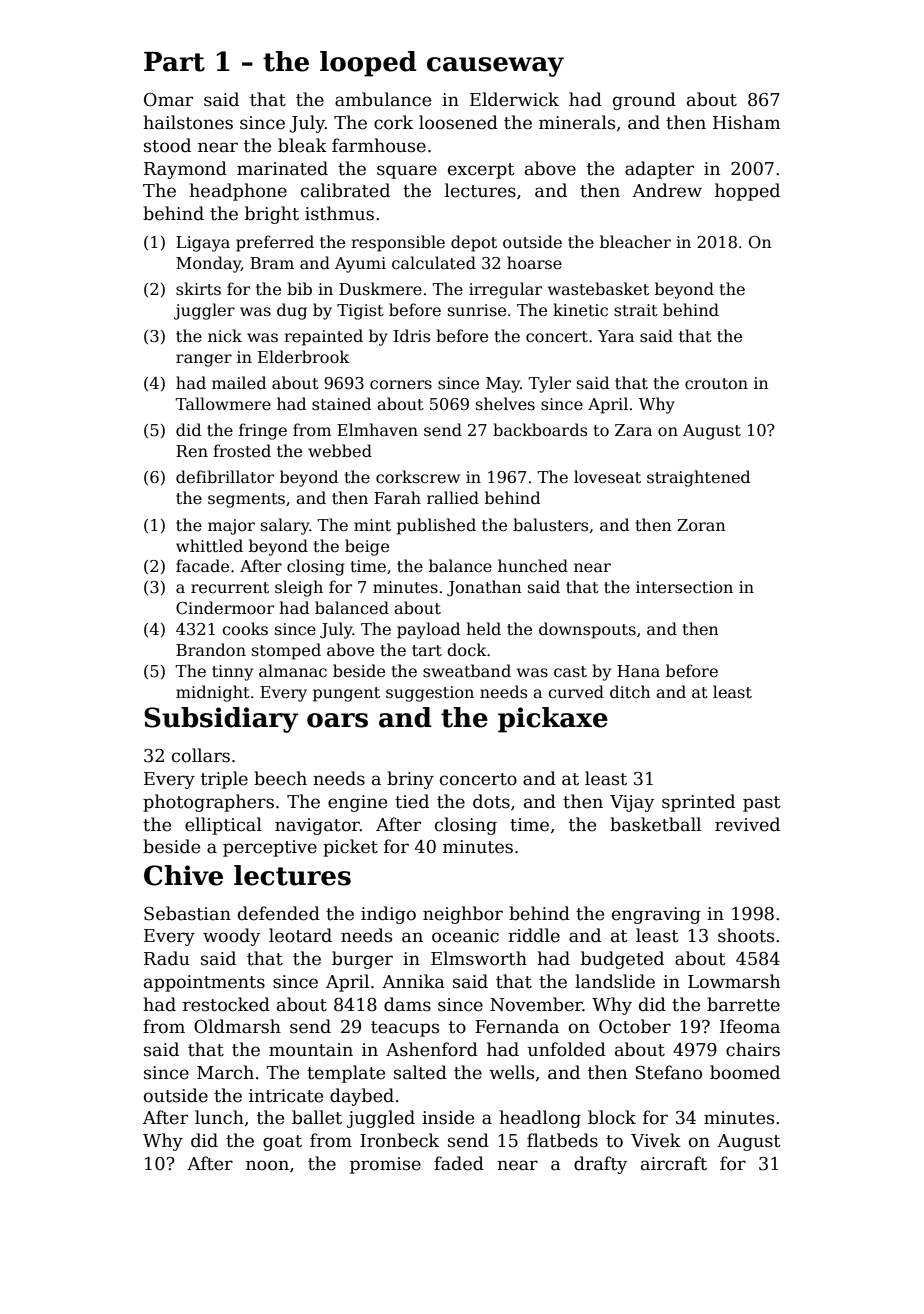 The width and height of the document is (924, 1314). What do you see at coordinates (183, 875) in the document?
I see `Chive` at bounding box center [183, 875].
